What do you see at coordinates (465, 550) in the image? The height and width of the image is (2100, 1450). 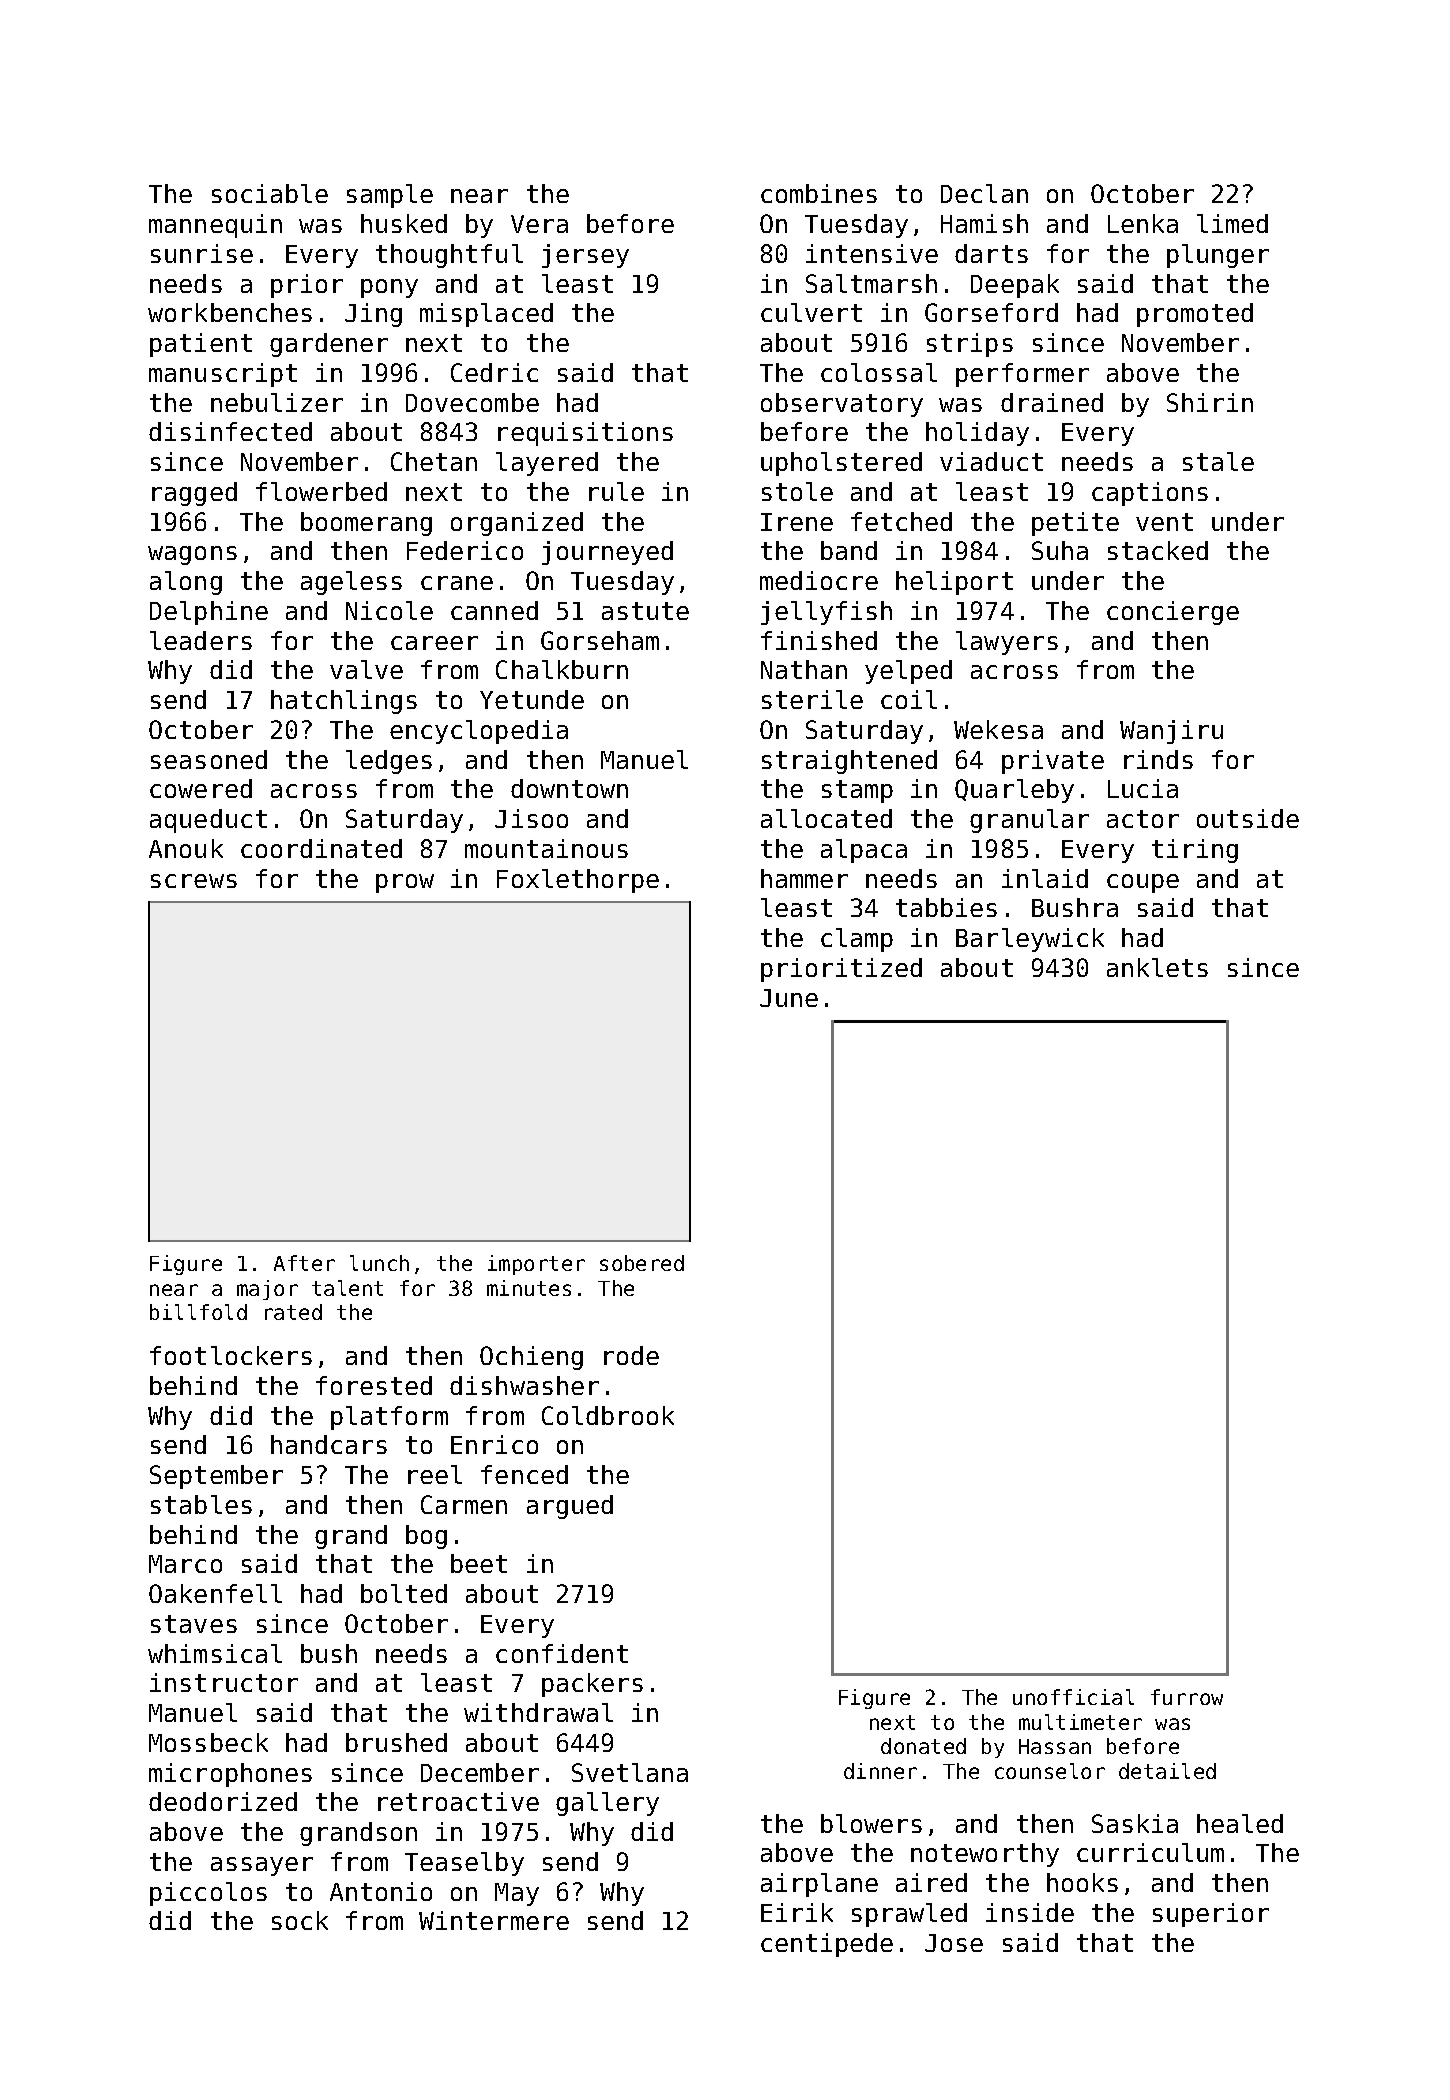 I see `Federico` at bounding box center [465, 550].
